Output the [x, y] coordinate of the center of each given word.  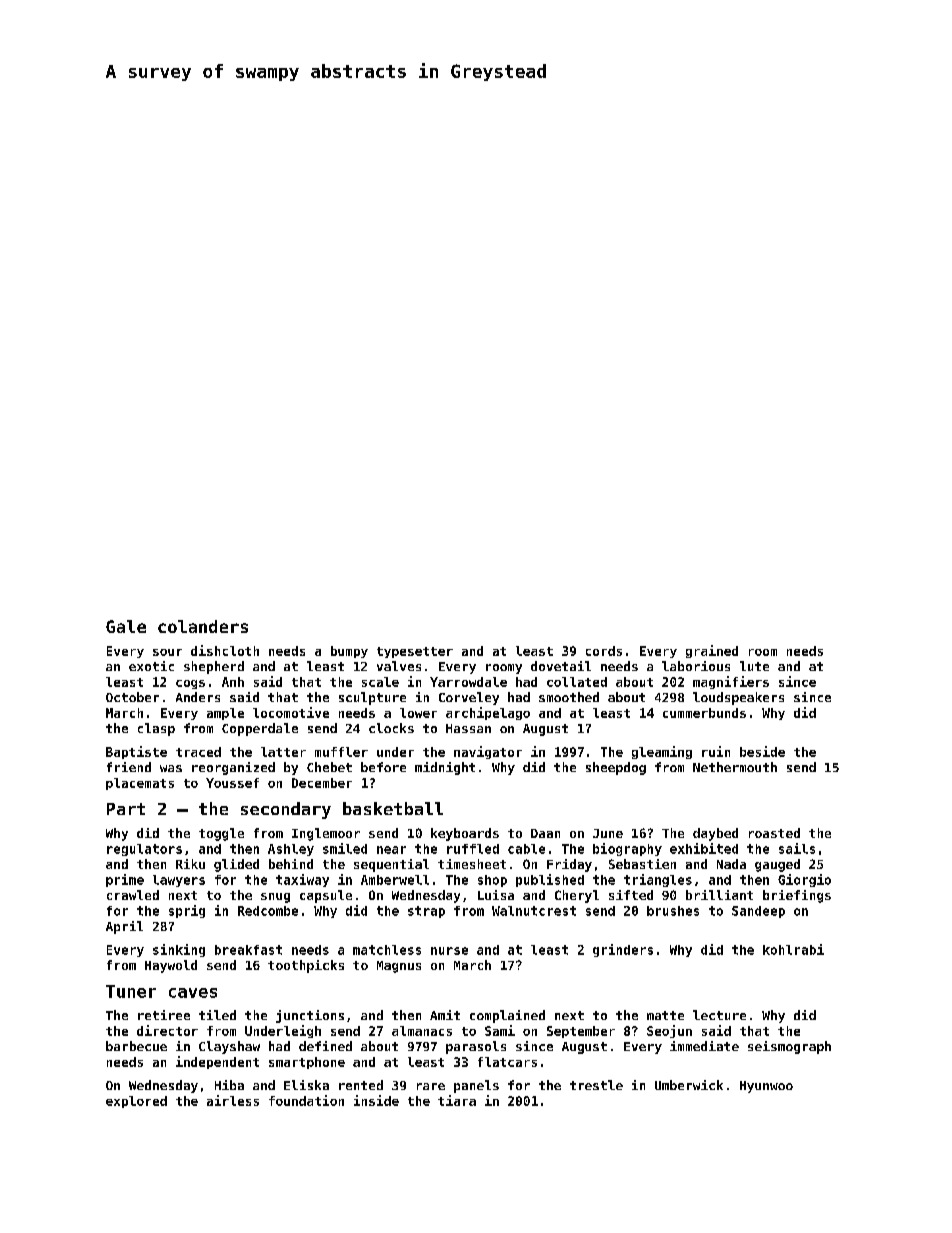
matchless [387, 950]
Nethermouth [735, 767]
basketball [393, 808]
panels [476, 1086]
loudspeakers [738, 698]
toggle [221, 834]
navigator [488, 752]
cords [604, 651]
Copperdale [260, 729]
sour [167, 652]
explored [136, 1102]
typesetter [415, 652]
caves [193, 993]
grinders [623, 950]
